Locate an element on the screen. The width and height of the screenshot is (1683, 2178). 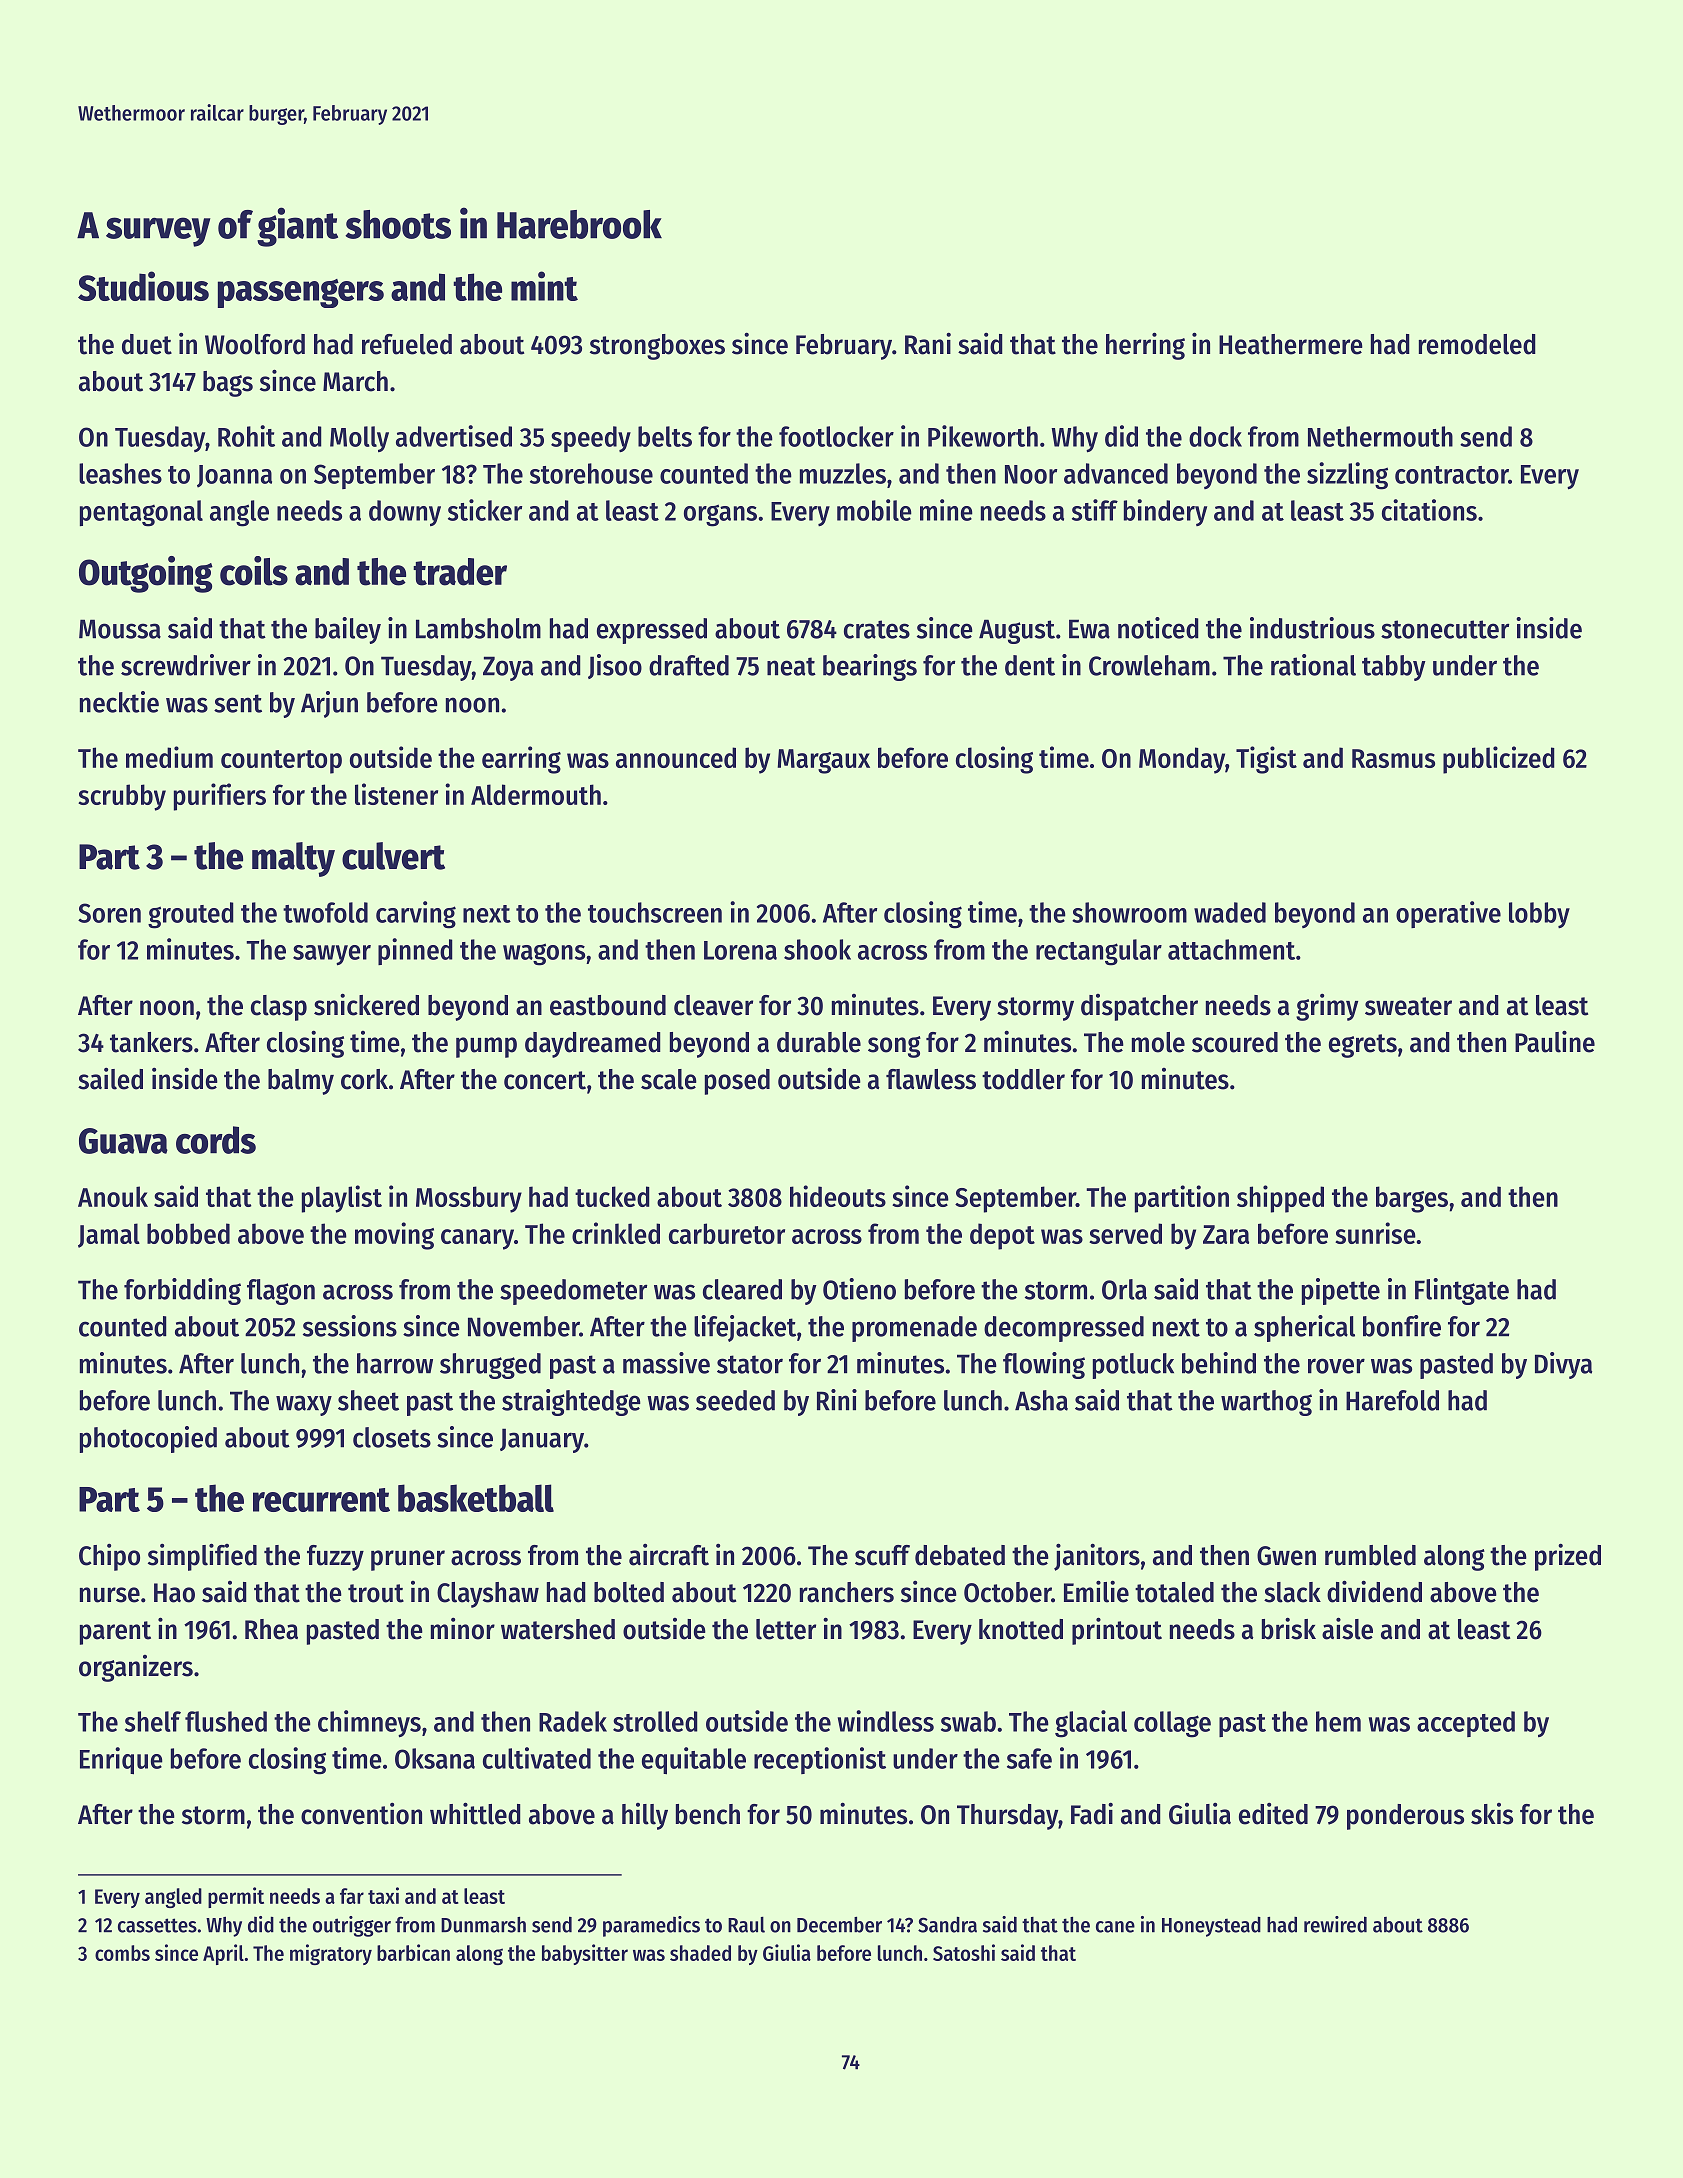
sheet is located at coordinates (368, 1400).
